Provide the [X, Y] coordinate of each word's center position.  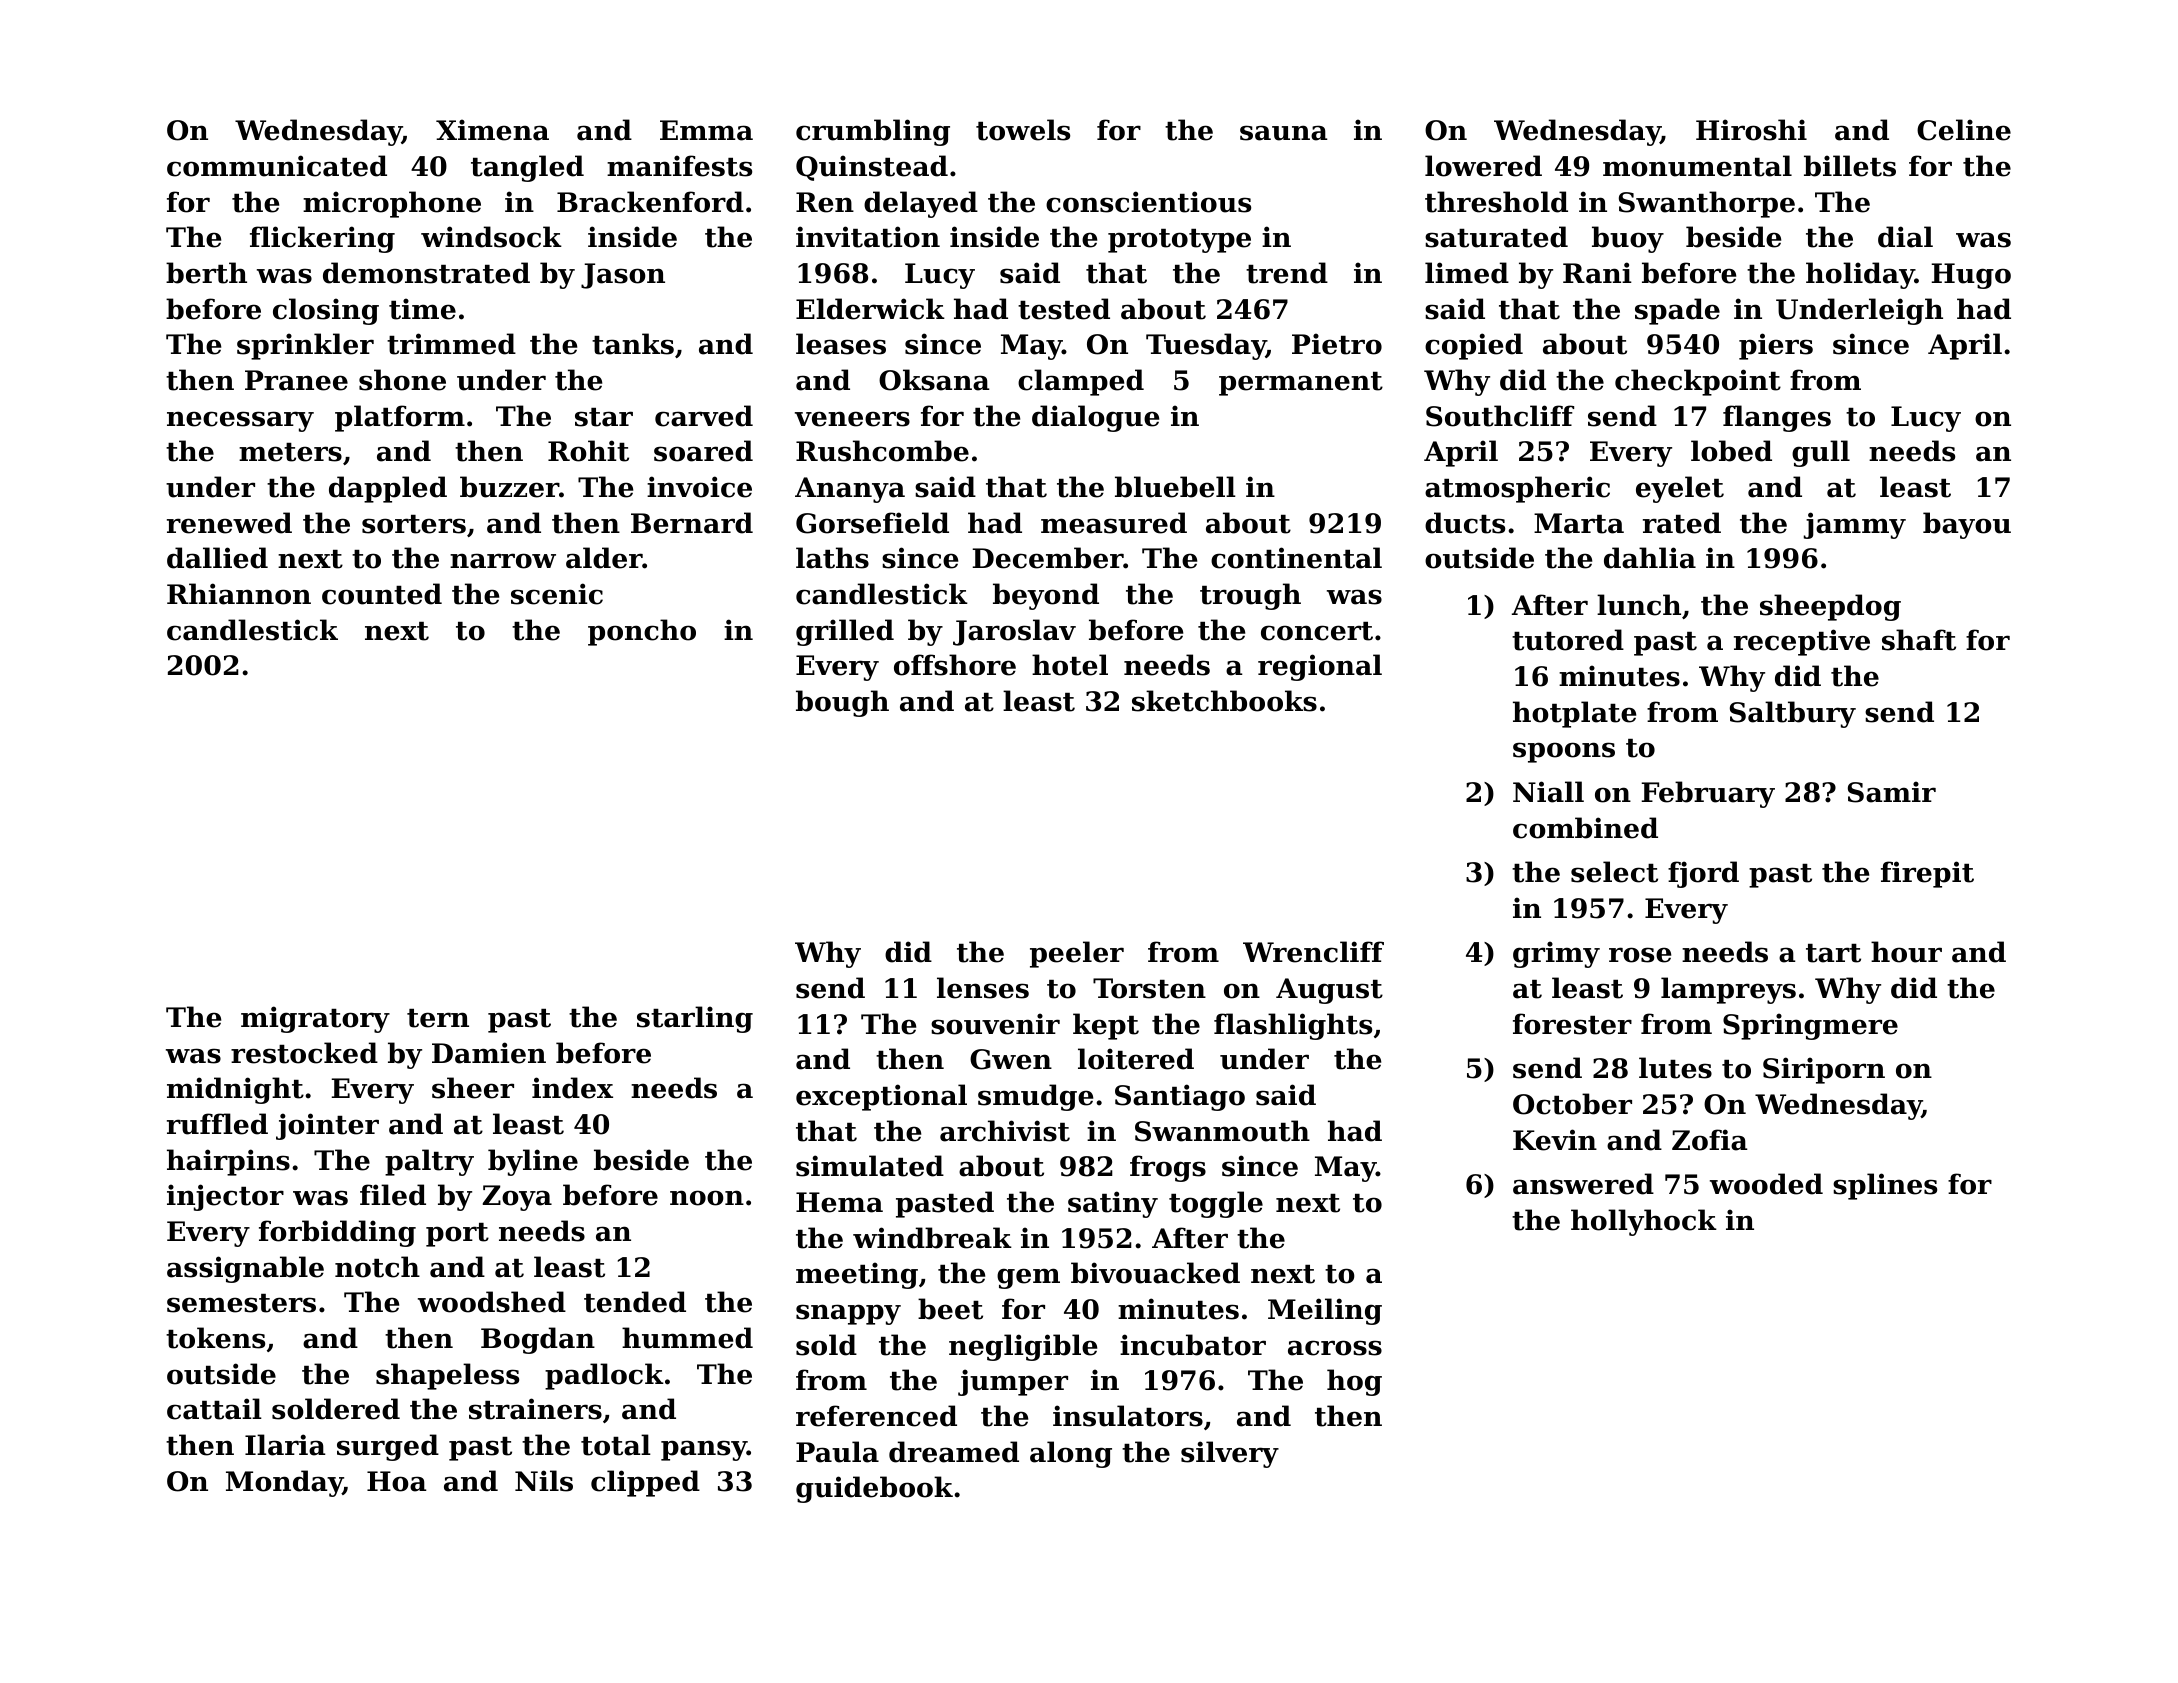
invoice [699, 487]
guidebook [874, 1489]
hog [1354, 1382]
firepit [1927, 874]
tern [438, 1018]
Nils [544, 1481]
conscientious [1148, 202]
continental [1296, 558]
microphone [392, 204]
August [1329, 991]
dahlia [1650, 558]
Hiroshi [1751, 130]
